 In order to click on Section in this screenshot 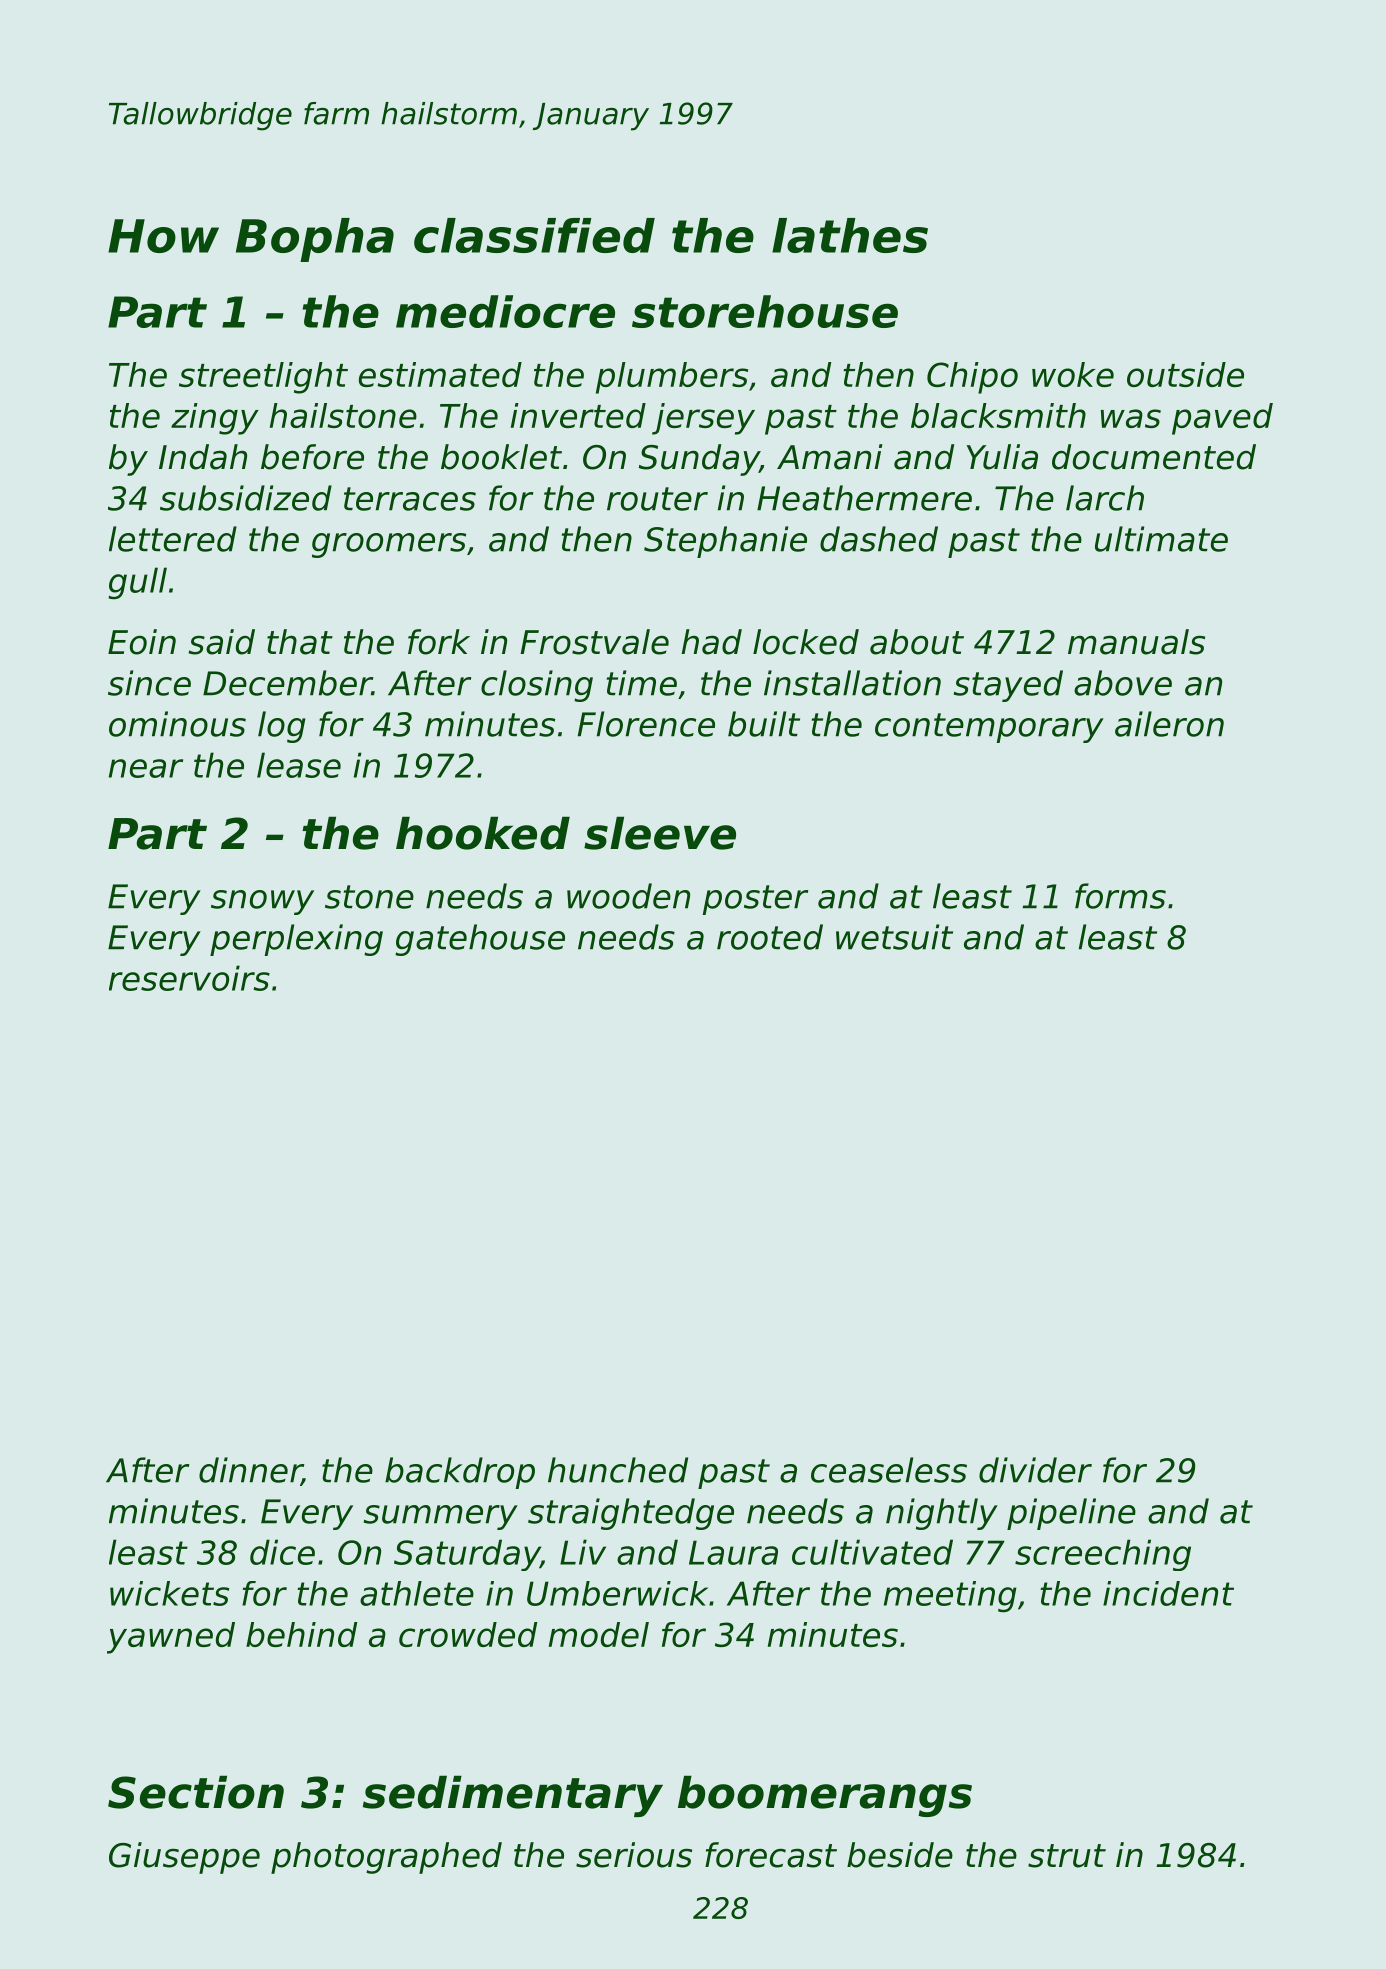, I will do `click(196, 1792)`.
